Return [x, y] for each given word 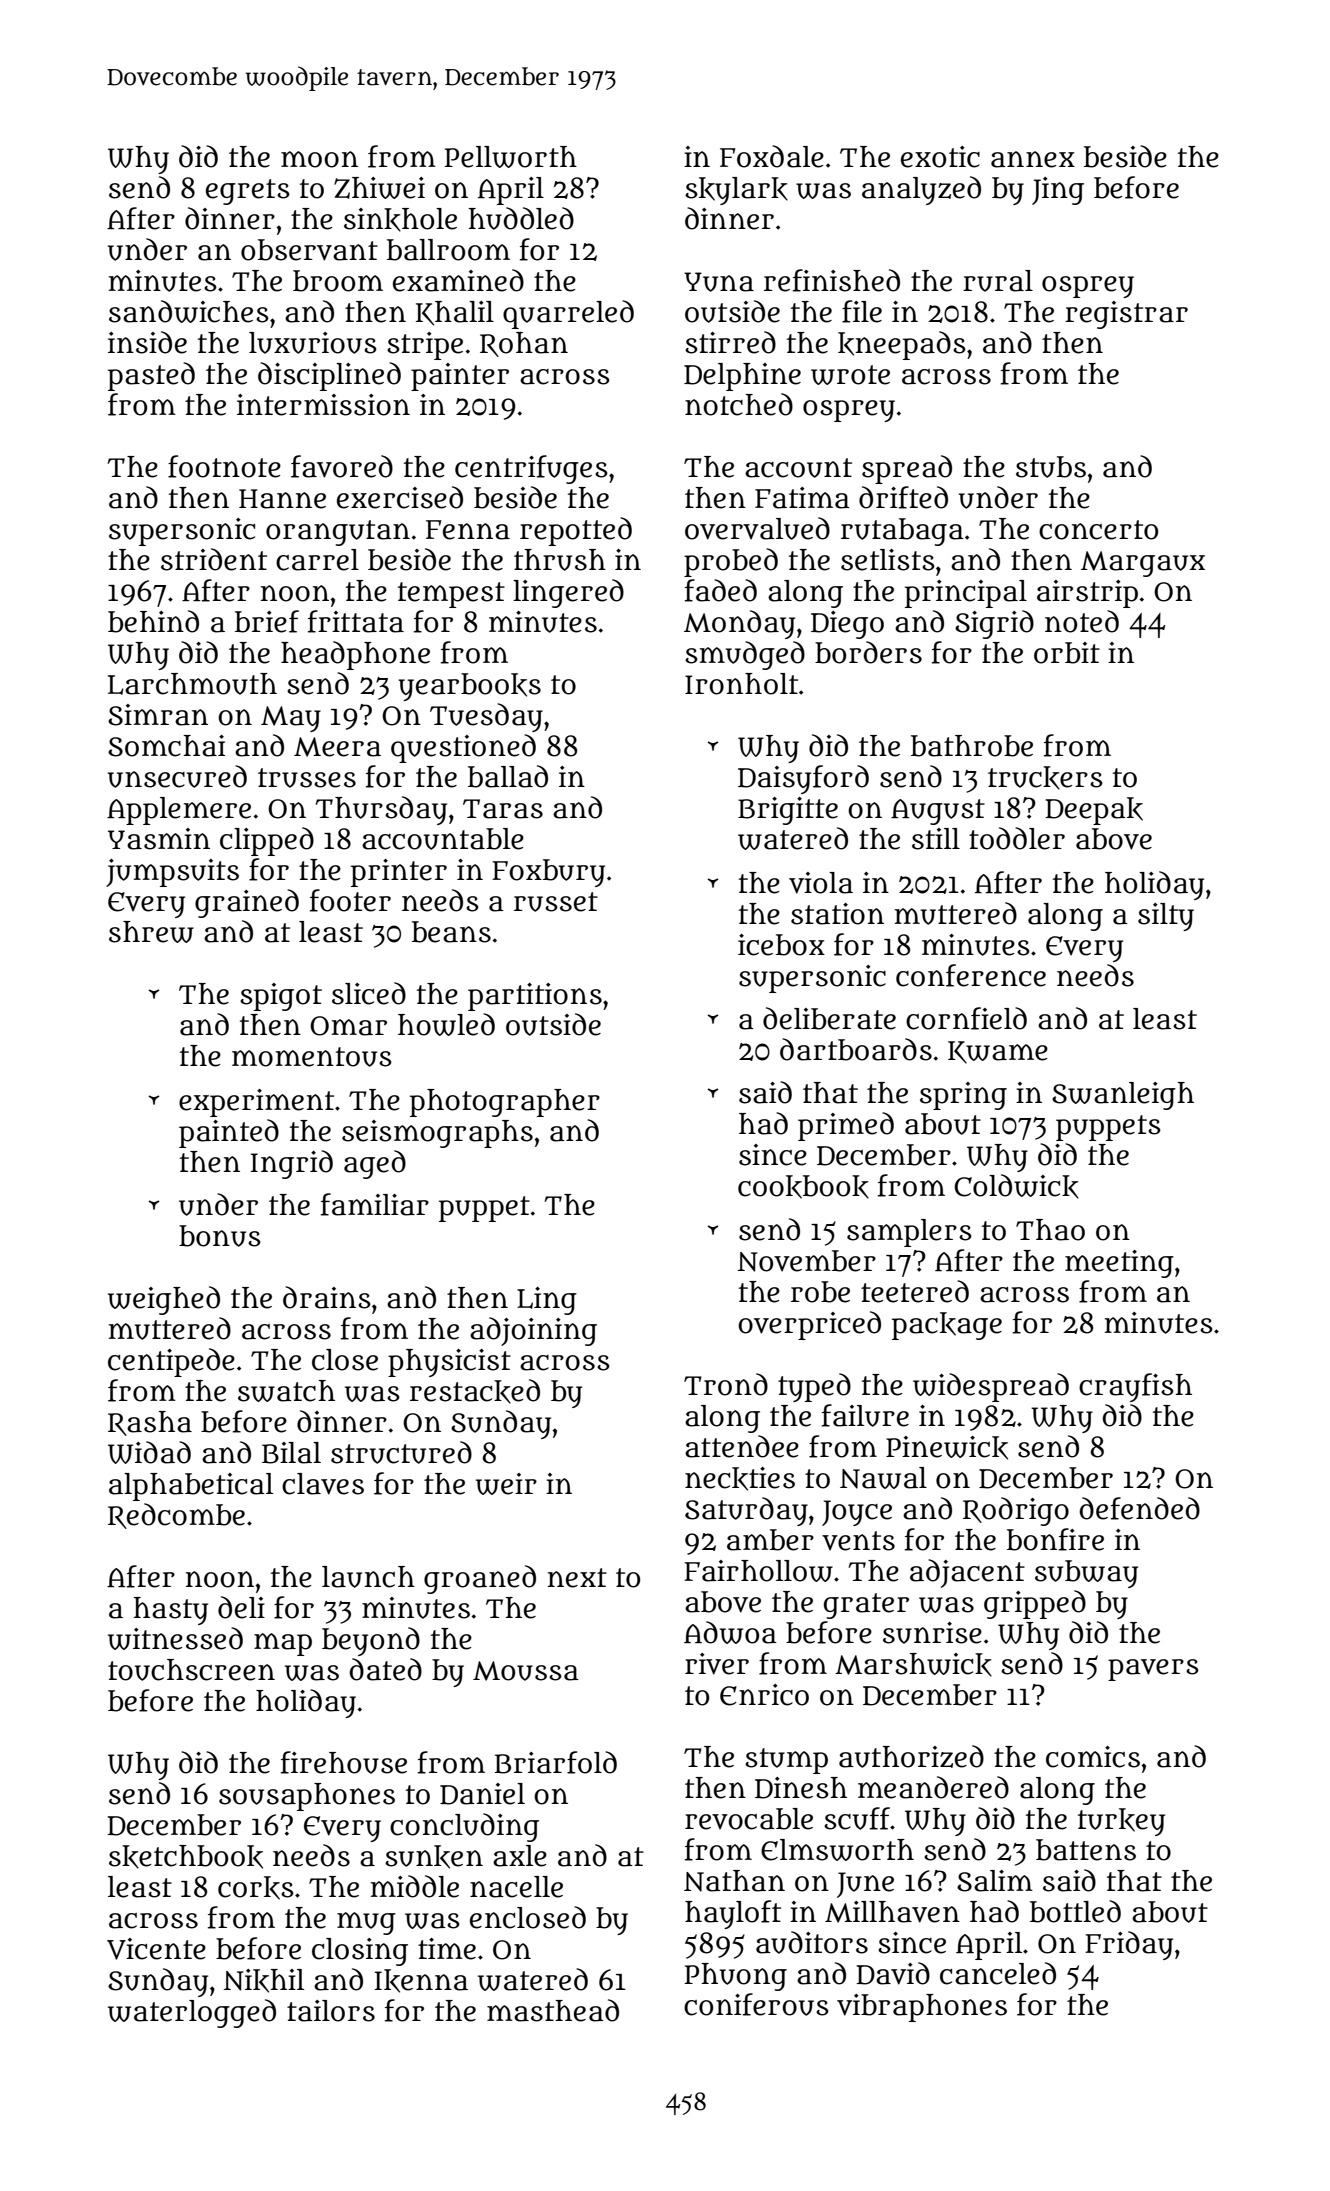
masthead [553, 2010]
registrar [1126, 315]
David [893, 1973]
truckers [1045, 778]
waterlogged [192, 2013]
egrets [248, 192]
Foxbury [548, 873]
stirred [730, 342]
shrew [151, 932]
